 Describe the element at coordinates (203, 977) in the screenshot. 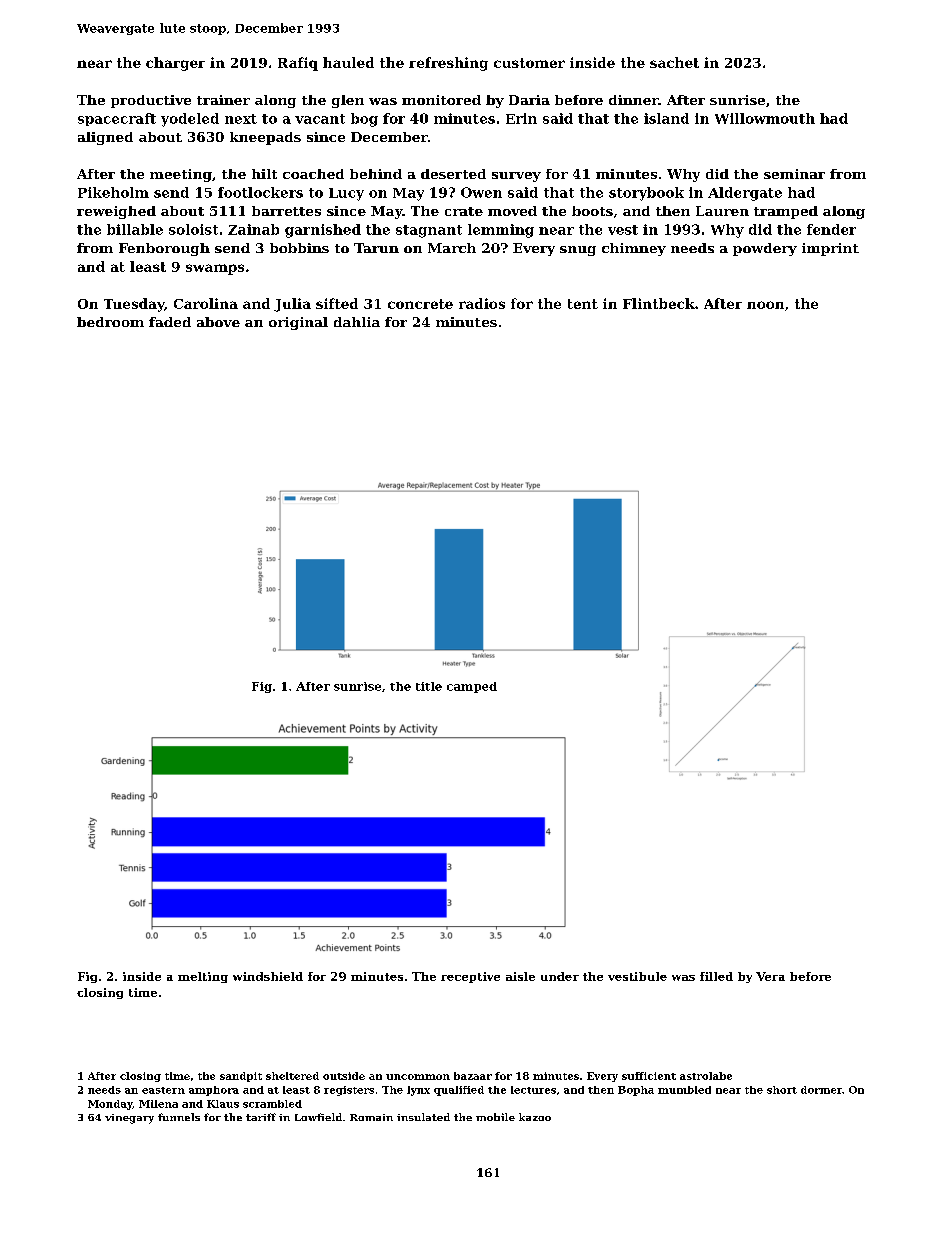

I see `melting` at that location.
